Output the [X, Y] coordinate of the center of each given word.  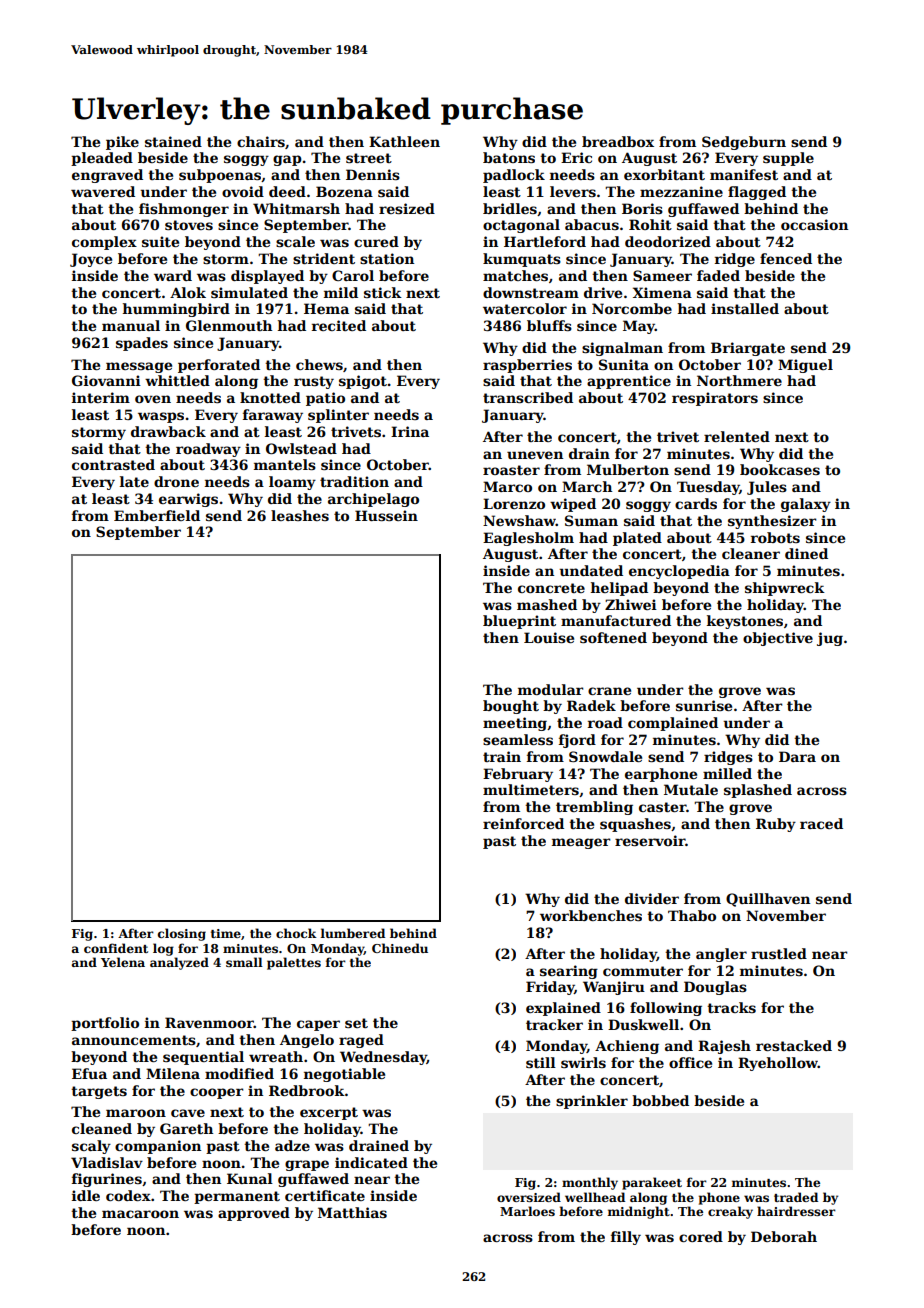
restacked [794, 1045]
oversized [529, 1197]
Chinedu [400, 948]
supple [788, 159]
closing [182, 934]
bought [511, 707]
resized [407, 208]
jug [830, 639]
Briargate [748, 349]
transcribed [528, 397]
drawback [168, 431]
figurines [107, 1180]
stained [173, 141]
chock [296, 933]
